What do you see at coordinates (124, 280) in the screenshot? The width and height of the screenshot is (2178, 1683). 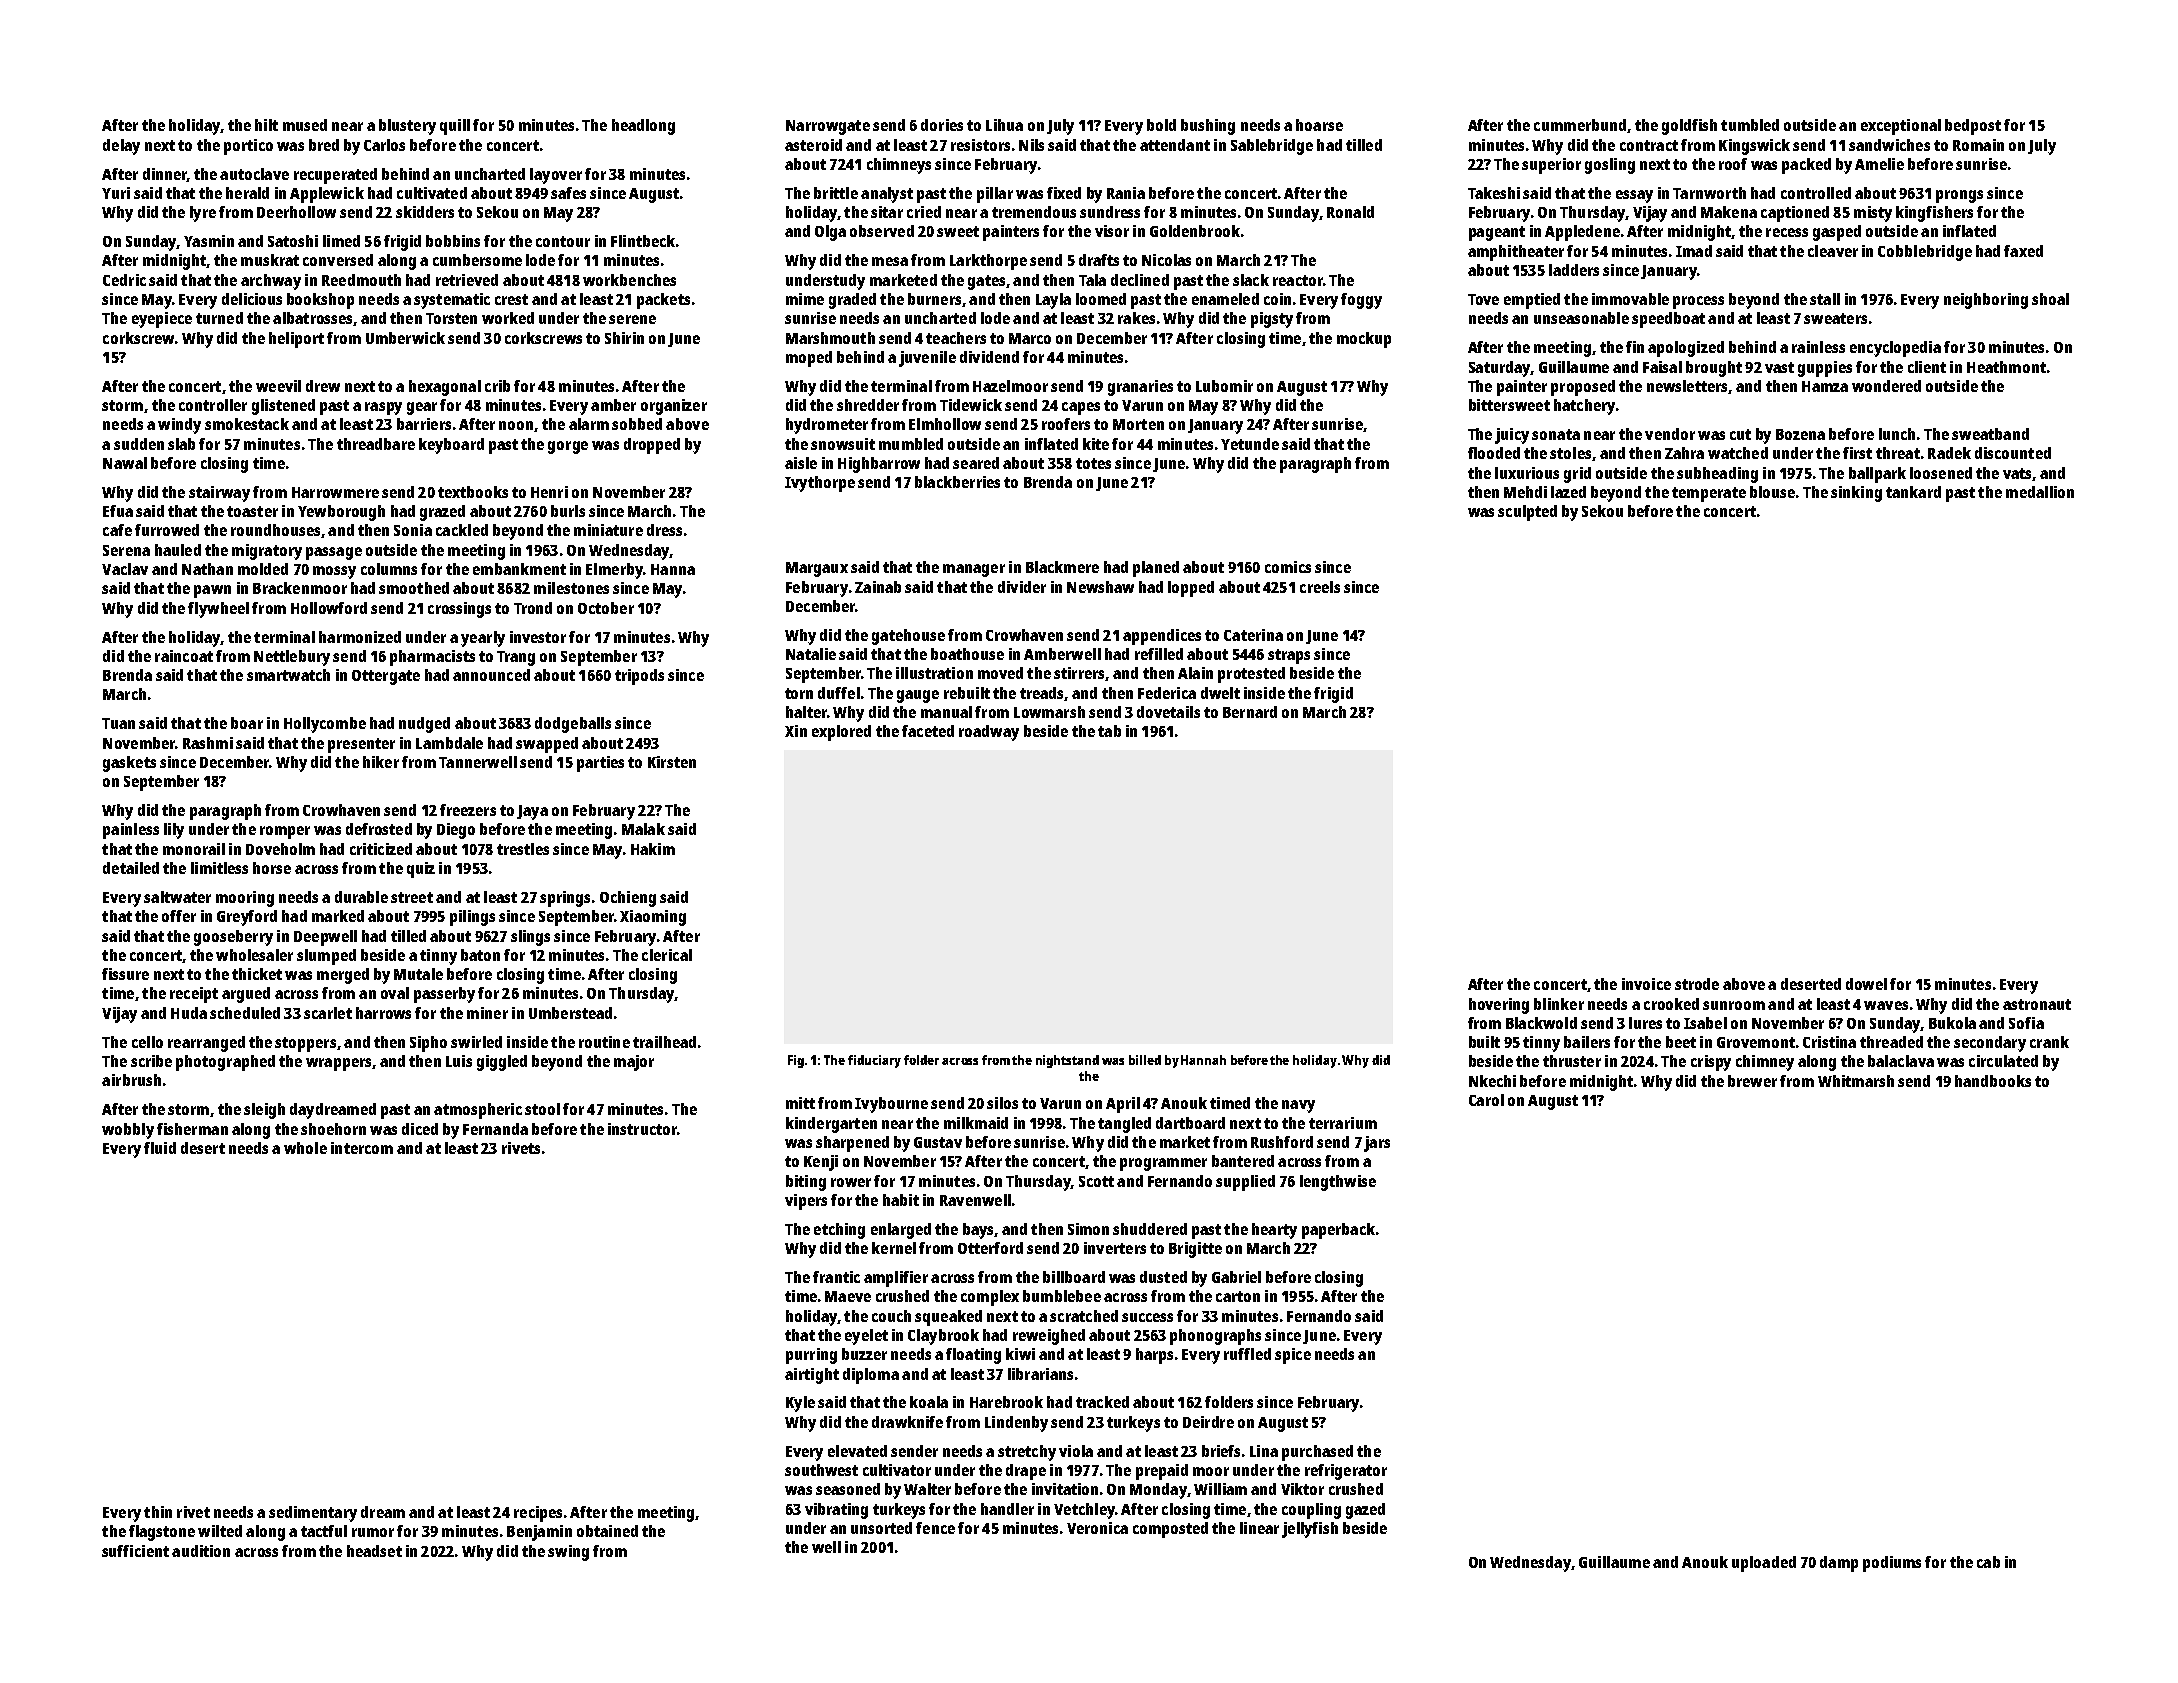 I see `Cedric` at bounding box center [124, 280].
